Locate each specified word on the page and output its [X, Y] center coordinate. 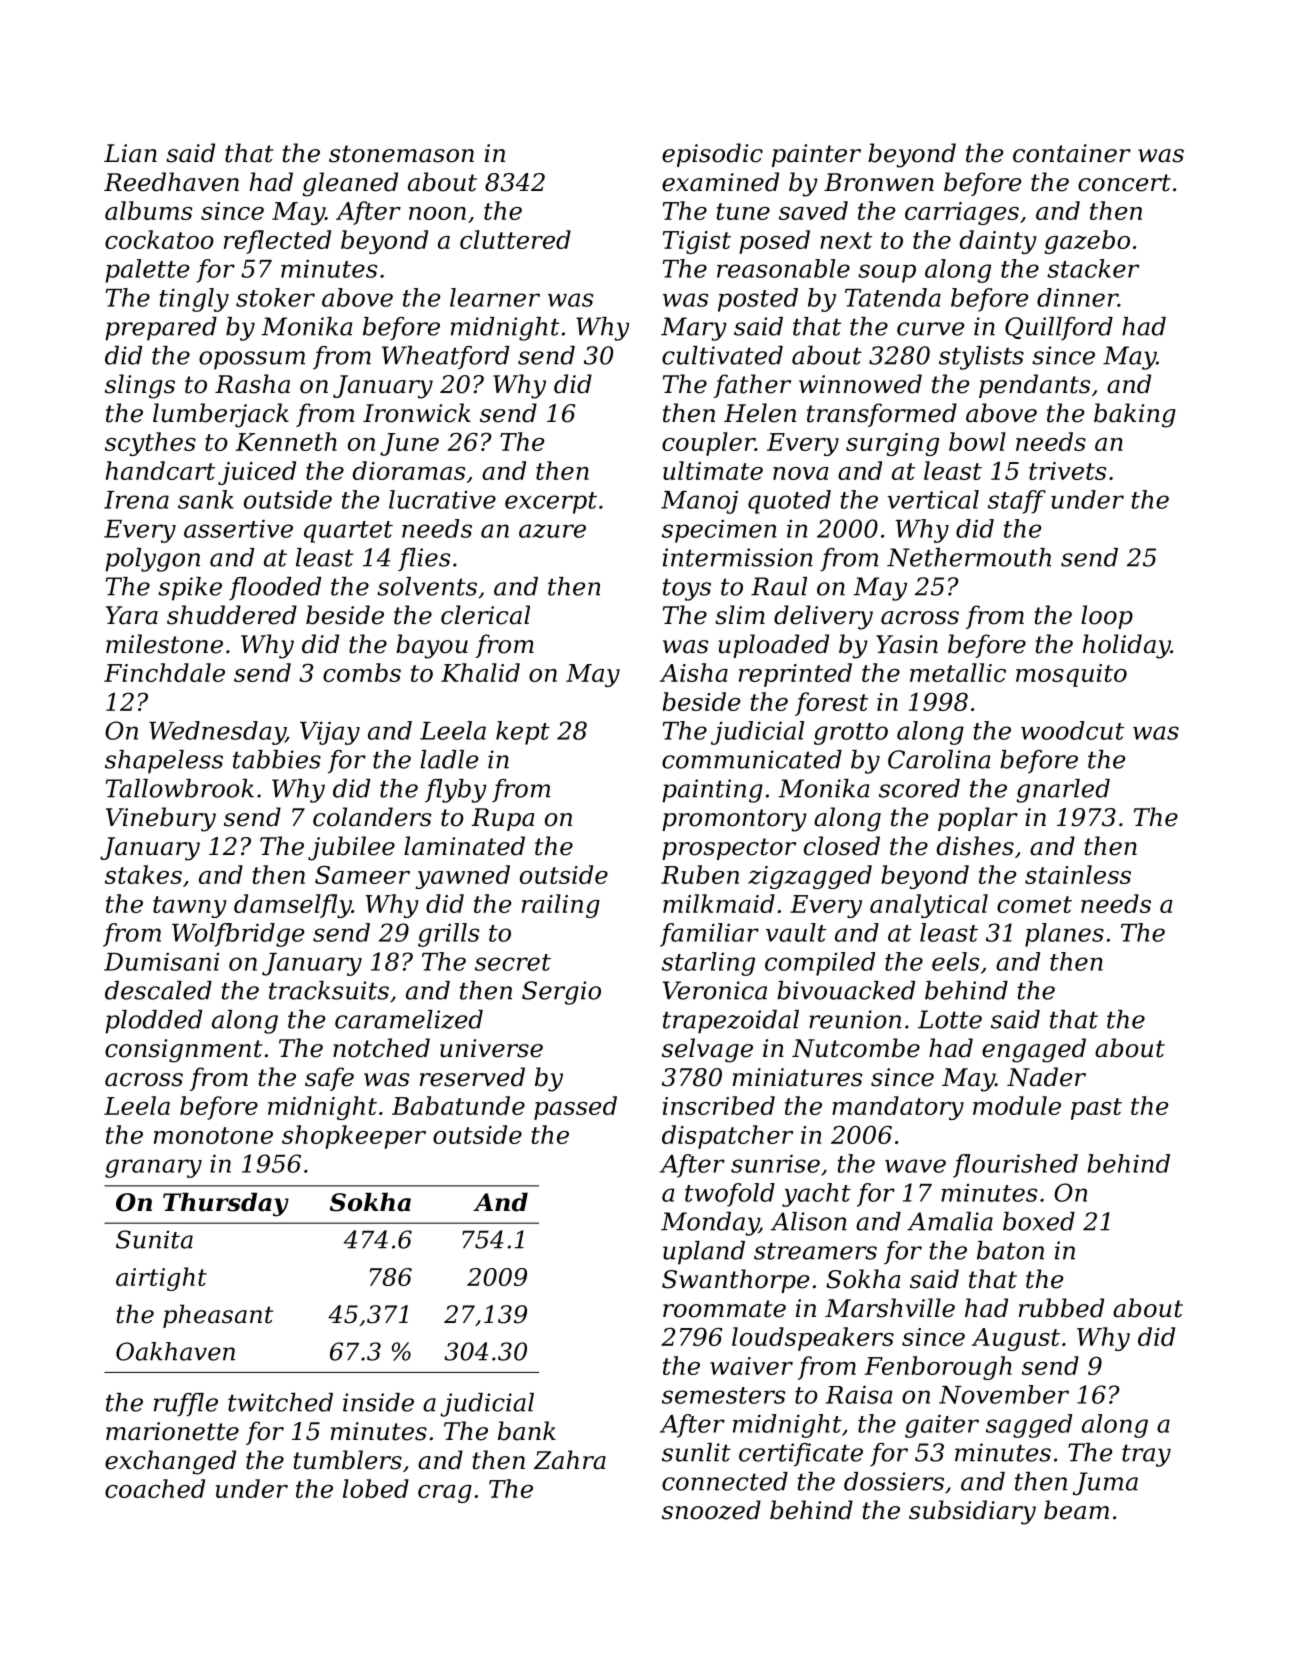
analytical [929, 906]
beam [1076, 1510]
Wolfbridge [238, 935]
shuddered [232, 615]
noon [437, 213]
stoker [275, 297]
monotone [213, 1135]
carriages [962, 213]
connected [725, 1481]
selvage [707, 1050]
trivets [1067, 471]
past [1096, 1109]
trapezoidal [731, 1022]
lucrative [442, 499]
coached [155, 1488]
